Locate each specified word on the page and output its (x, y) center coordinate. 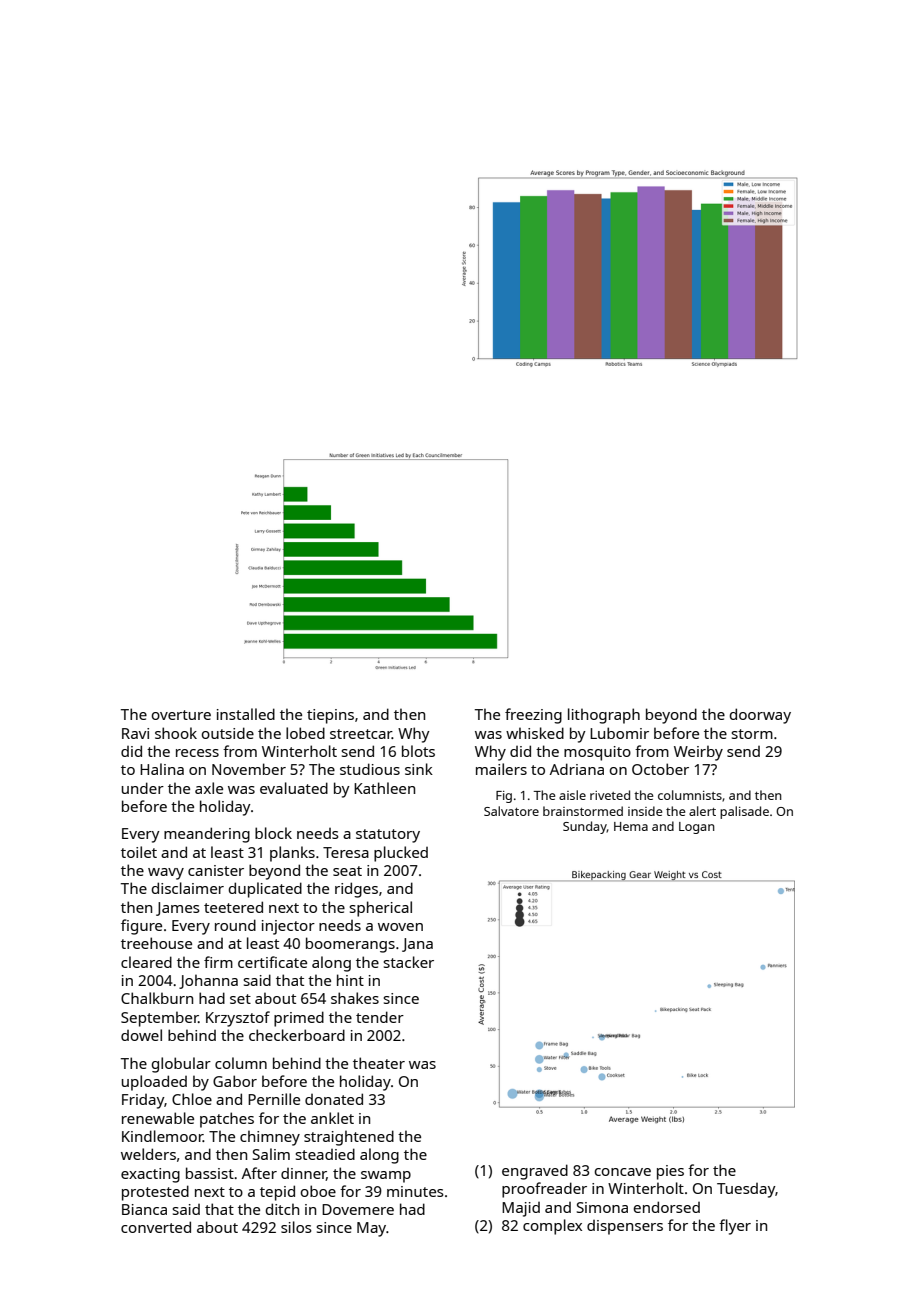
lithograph (604, 716)
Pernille (274, 1099)
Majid (521, 1209)
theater (379, 1063)
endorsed (667, 1207)
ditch (282, 1209)
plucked (401, 854)
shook (176, 733)
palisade (744, 812)
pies (670, 1172)
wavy (166, 874)
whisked (535, 733)
